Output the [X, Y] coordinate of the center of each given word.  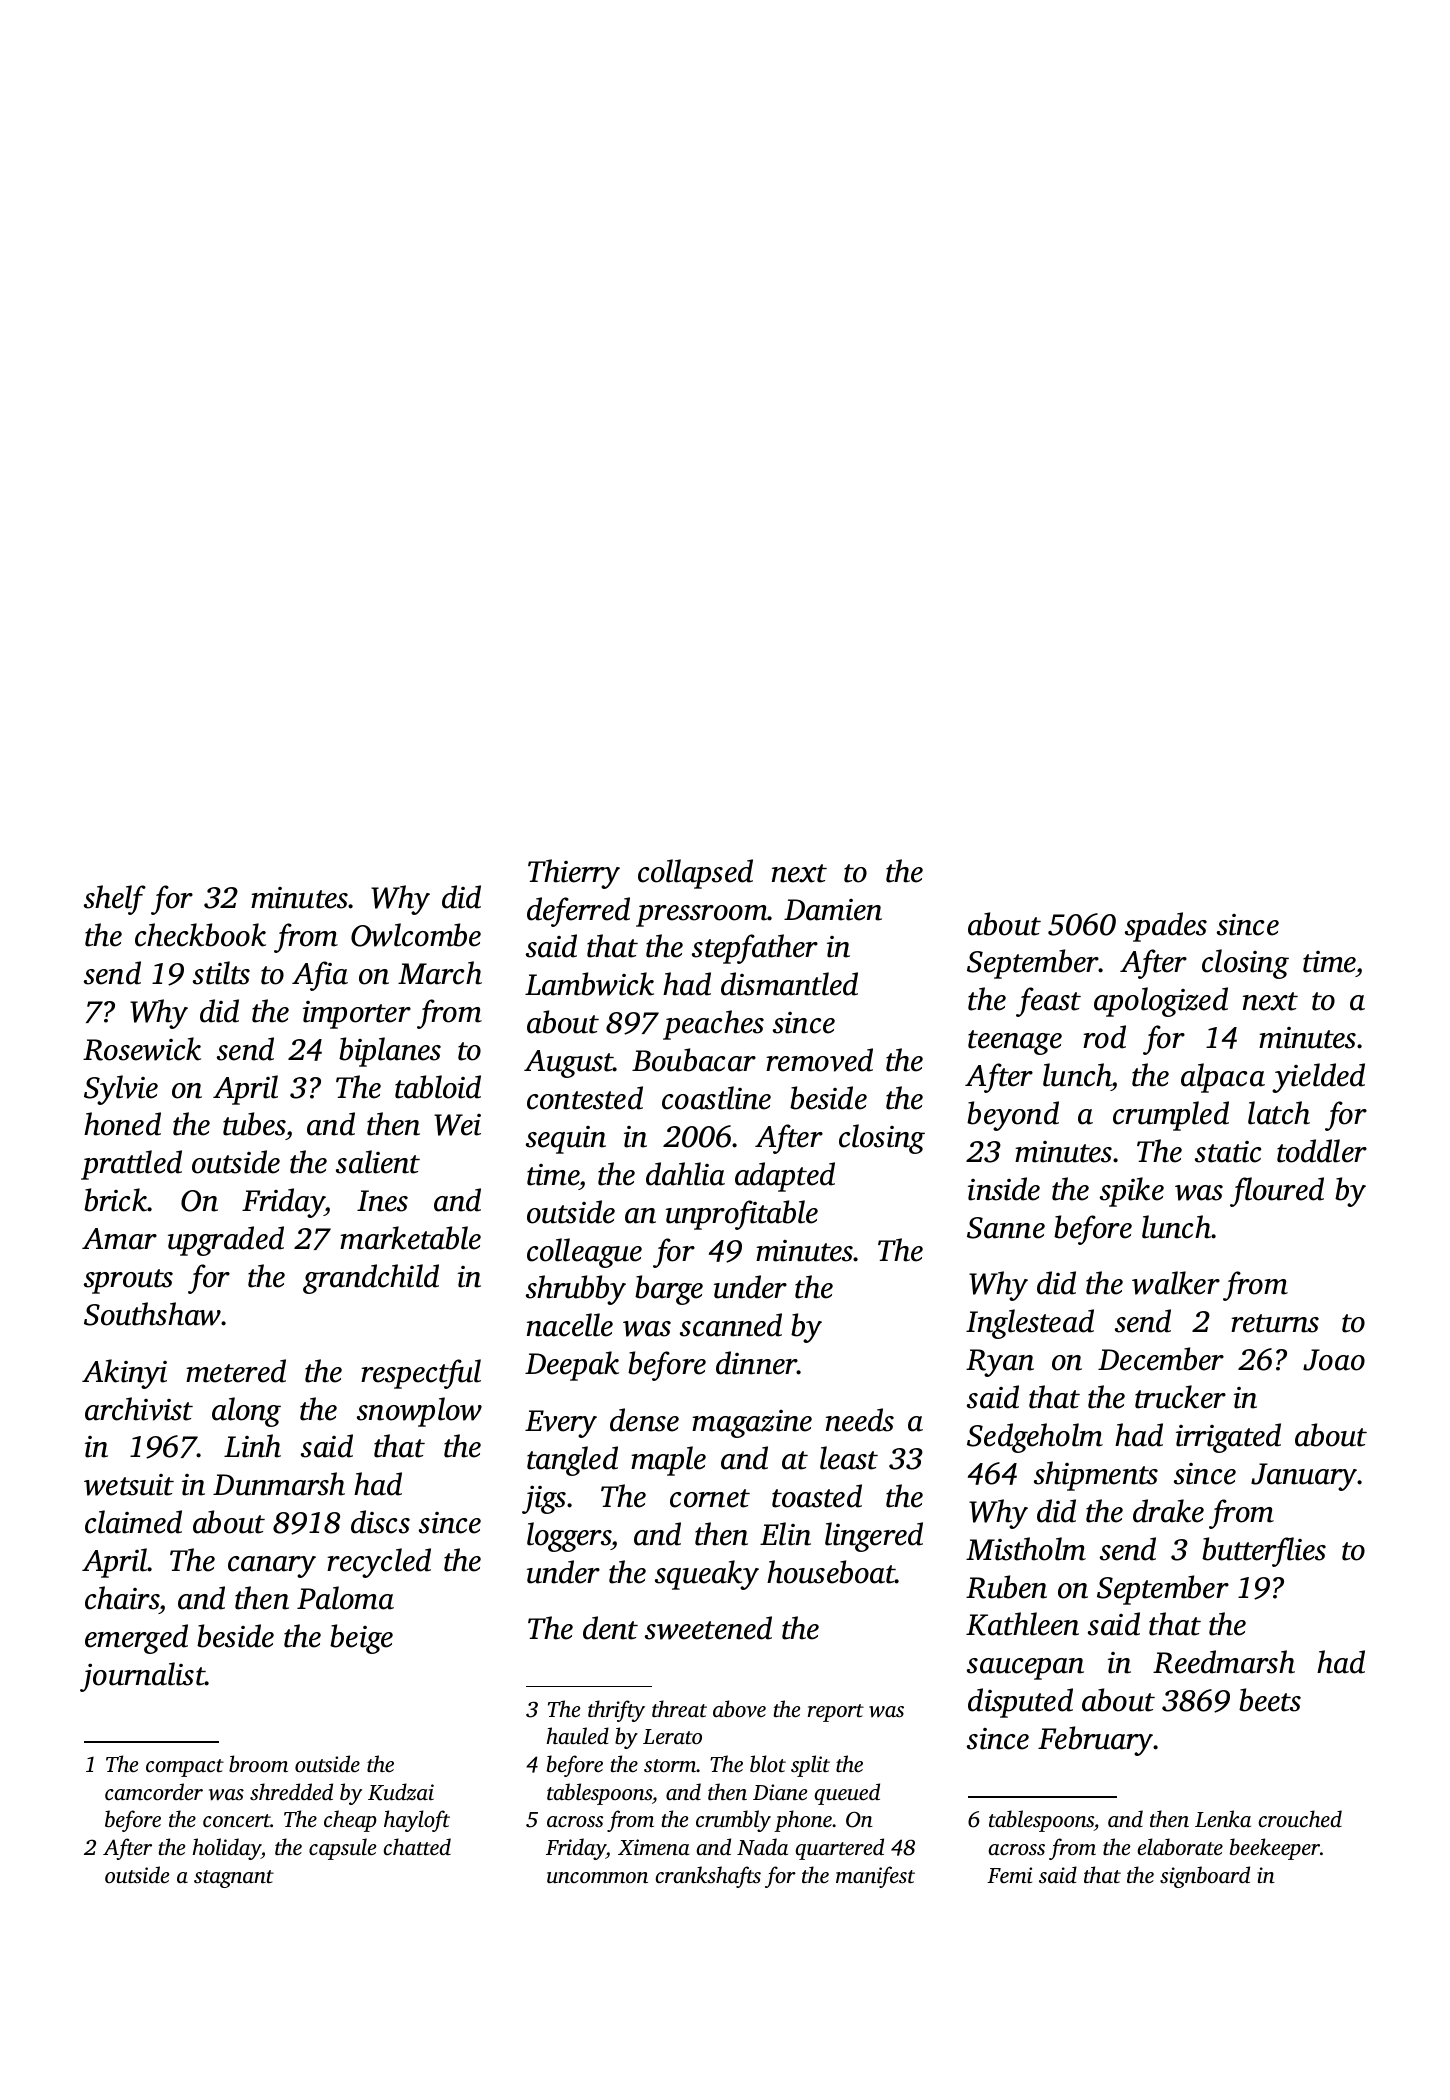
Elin [785, 1534]
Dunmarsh [279, 1484]
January [1304, 1477]
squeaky [707, 1575]
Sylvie [121, 1090]
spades [1166, 927]
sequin [566, 1140]
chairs [122, 1598]
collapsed [695, 874]
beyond [1013, 1116]
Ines [382, 1201]
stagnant [234, 1879]
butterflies [1264, 1552]
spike [1132, 1192]
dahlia [685, 1174]
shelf [115, 900]
